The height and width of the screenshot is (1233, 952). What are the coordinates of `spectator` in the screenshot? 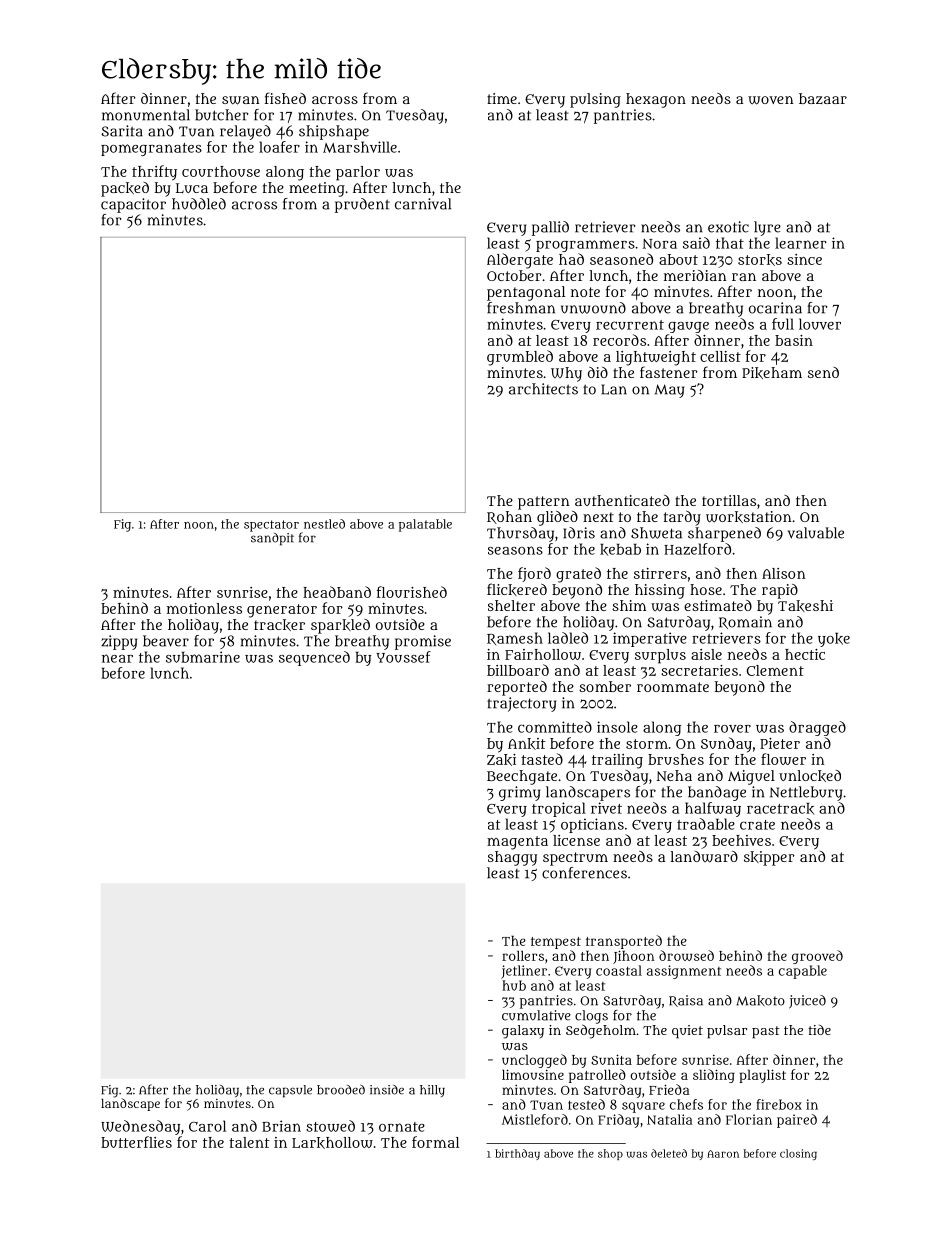 It's located at (271, 526).
